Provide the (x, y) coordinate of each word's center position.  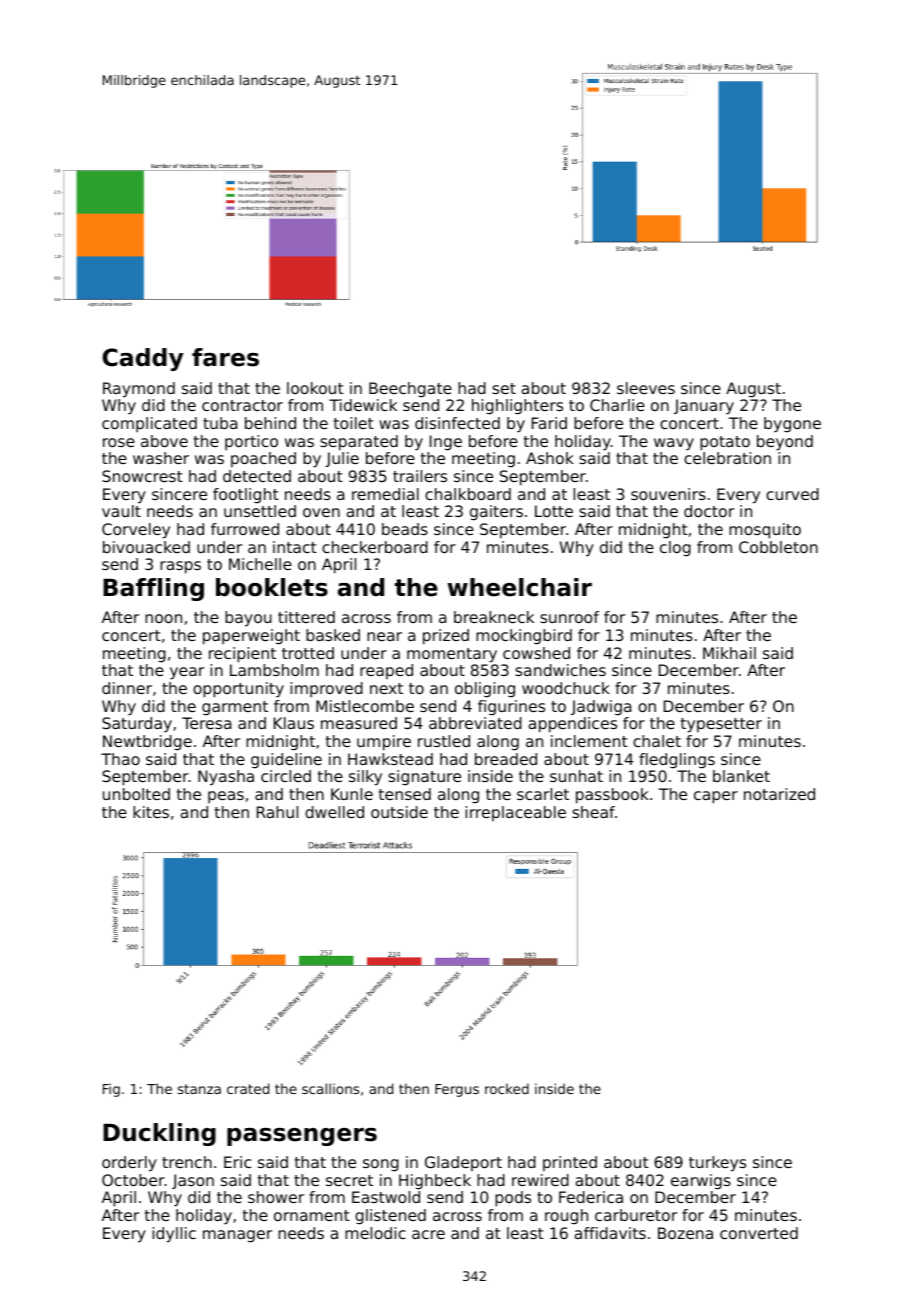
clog (675, 549)
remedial (385, 494)
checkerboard (375, 547)
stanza (199, 1089)
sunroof (569, 617)
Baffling (153, 589)
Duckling (159, 1134)
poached (263, 459)
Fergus (457, 1090)
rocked (507, 1088)
